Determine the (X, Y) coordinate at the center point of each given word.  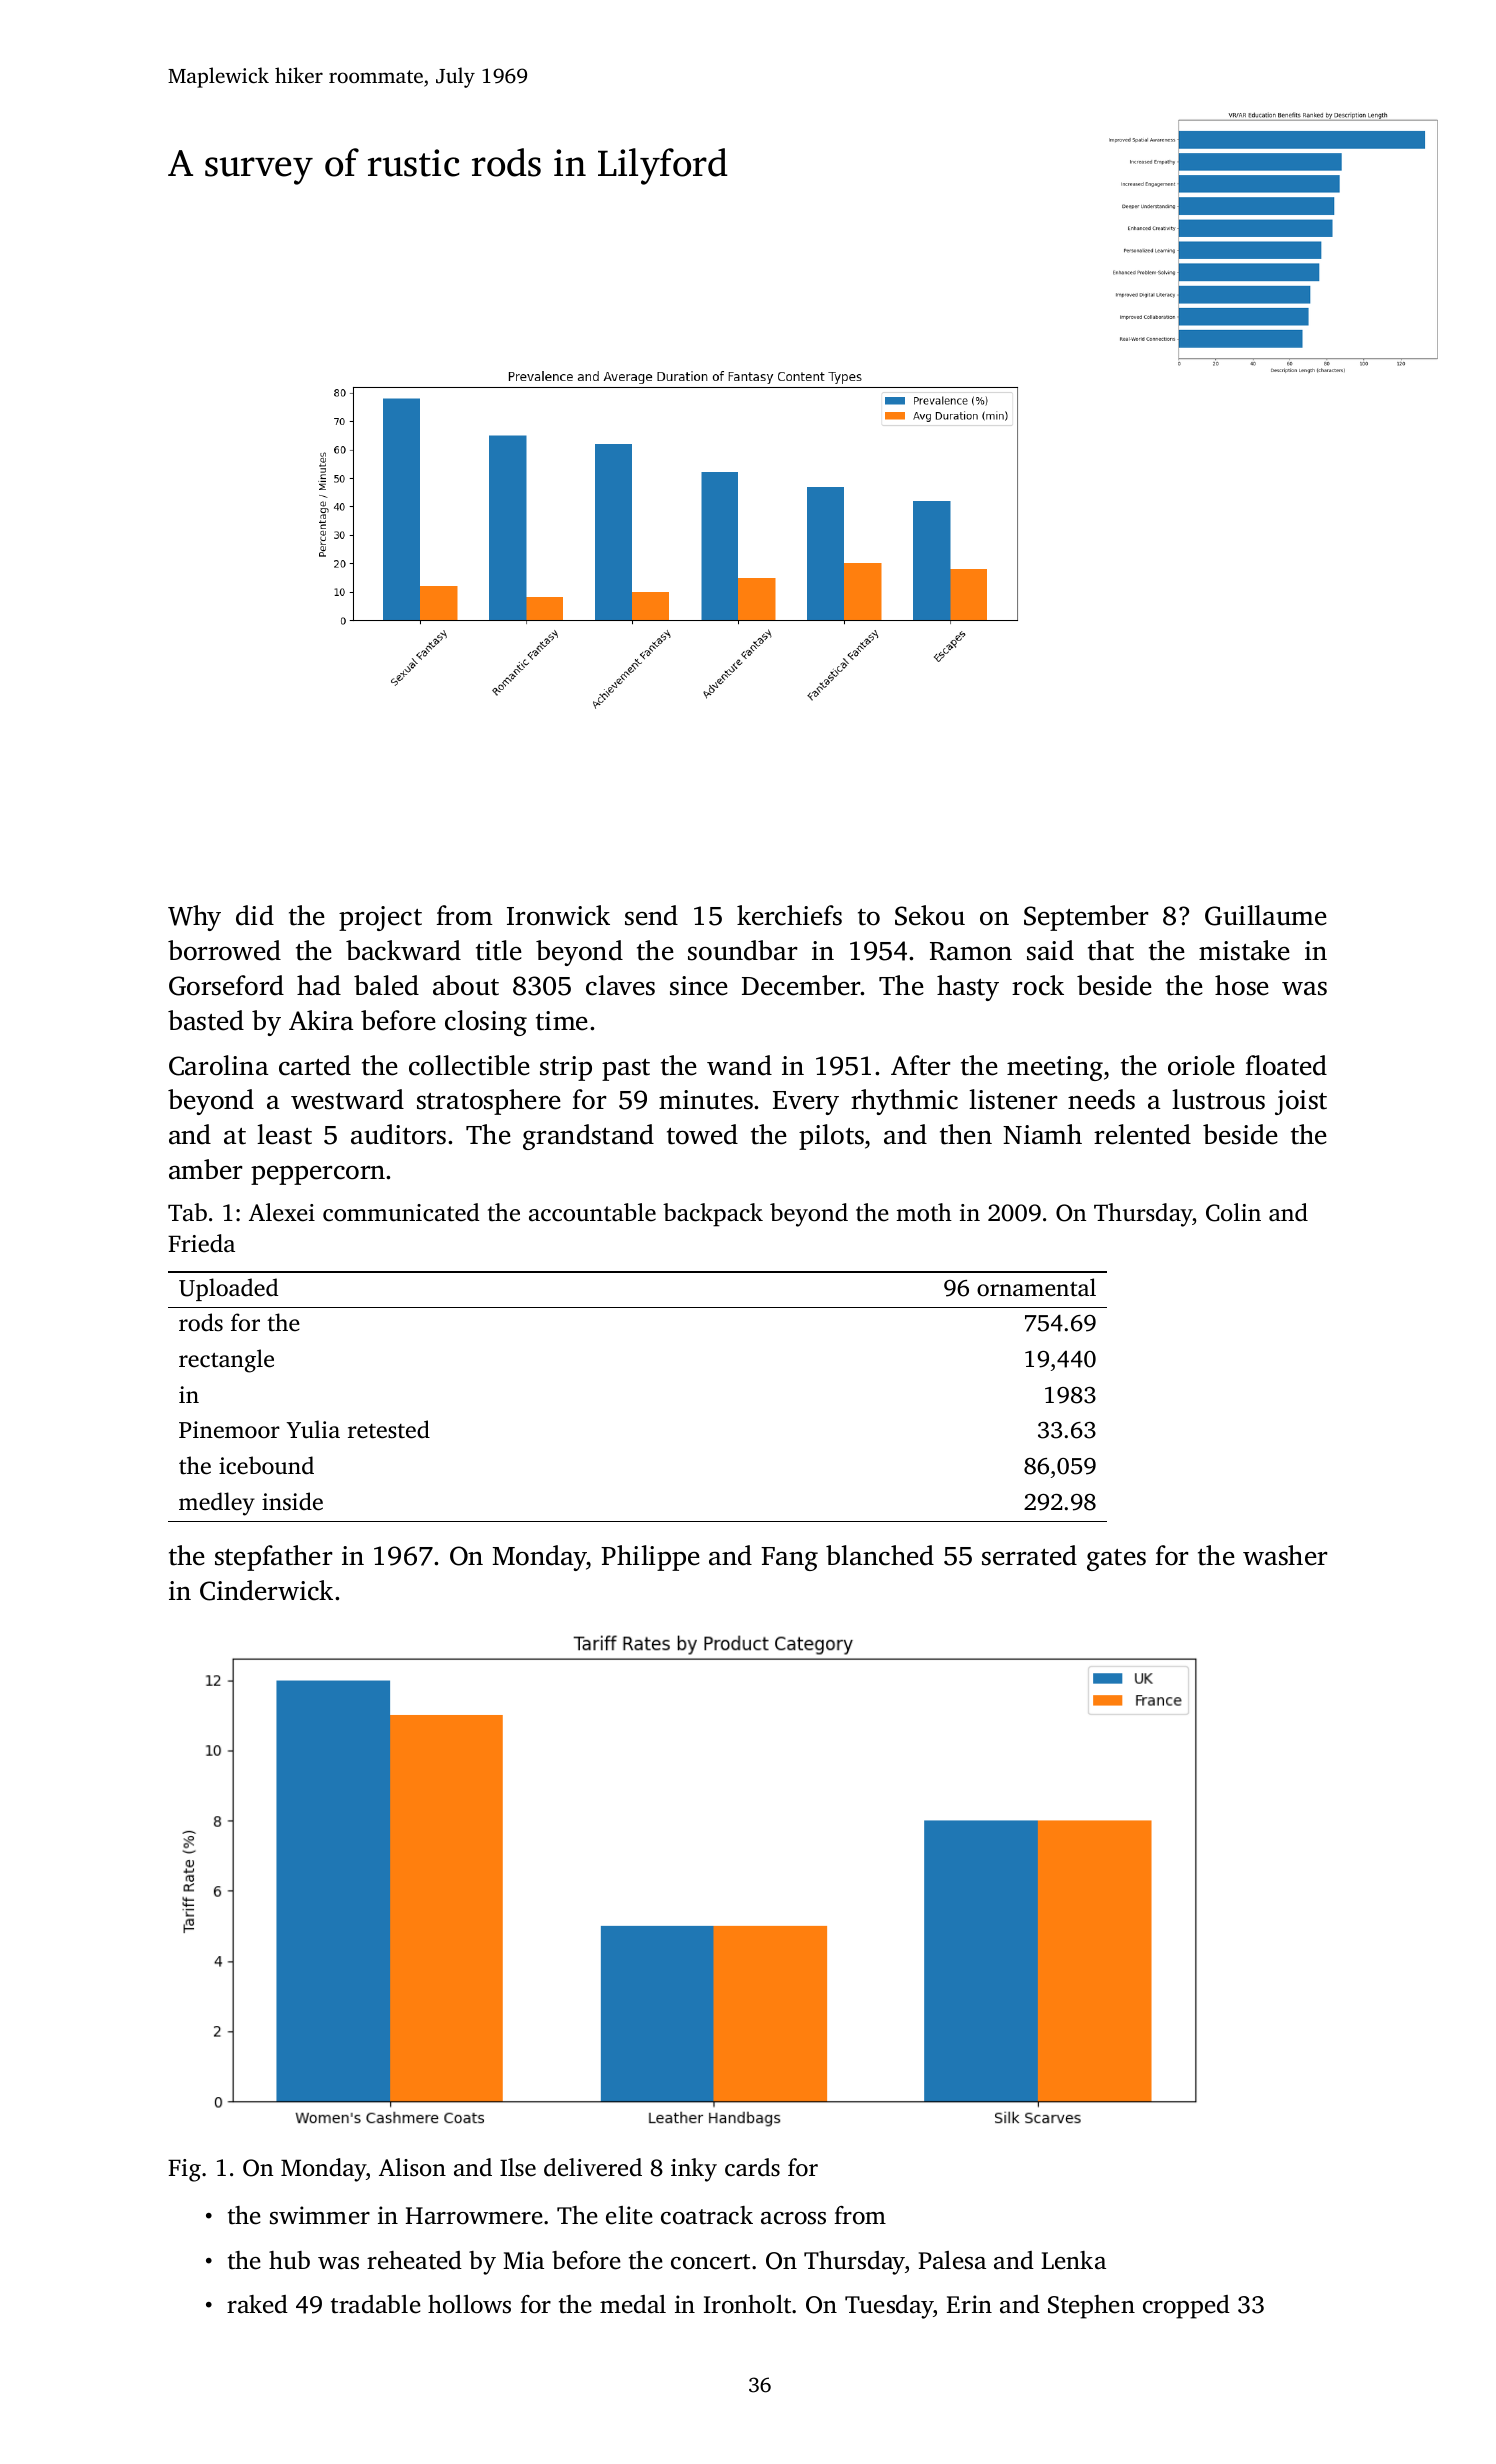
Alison (412, 2167)
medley (217, 1504)
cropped (1186, 2307)
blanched (880, 1555)
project (380, 918)
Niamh (1042, 1134)
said (1050, 950)
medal (633, 2304)
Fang (789, 1559)
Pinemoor (229, 1430)
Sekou (930, 915)
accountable (592, 1212)
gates (1116, 1560)
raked (257, 2304)
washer (1285, 1555)
